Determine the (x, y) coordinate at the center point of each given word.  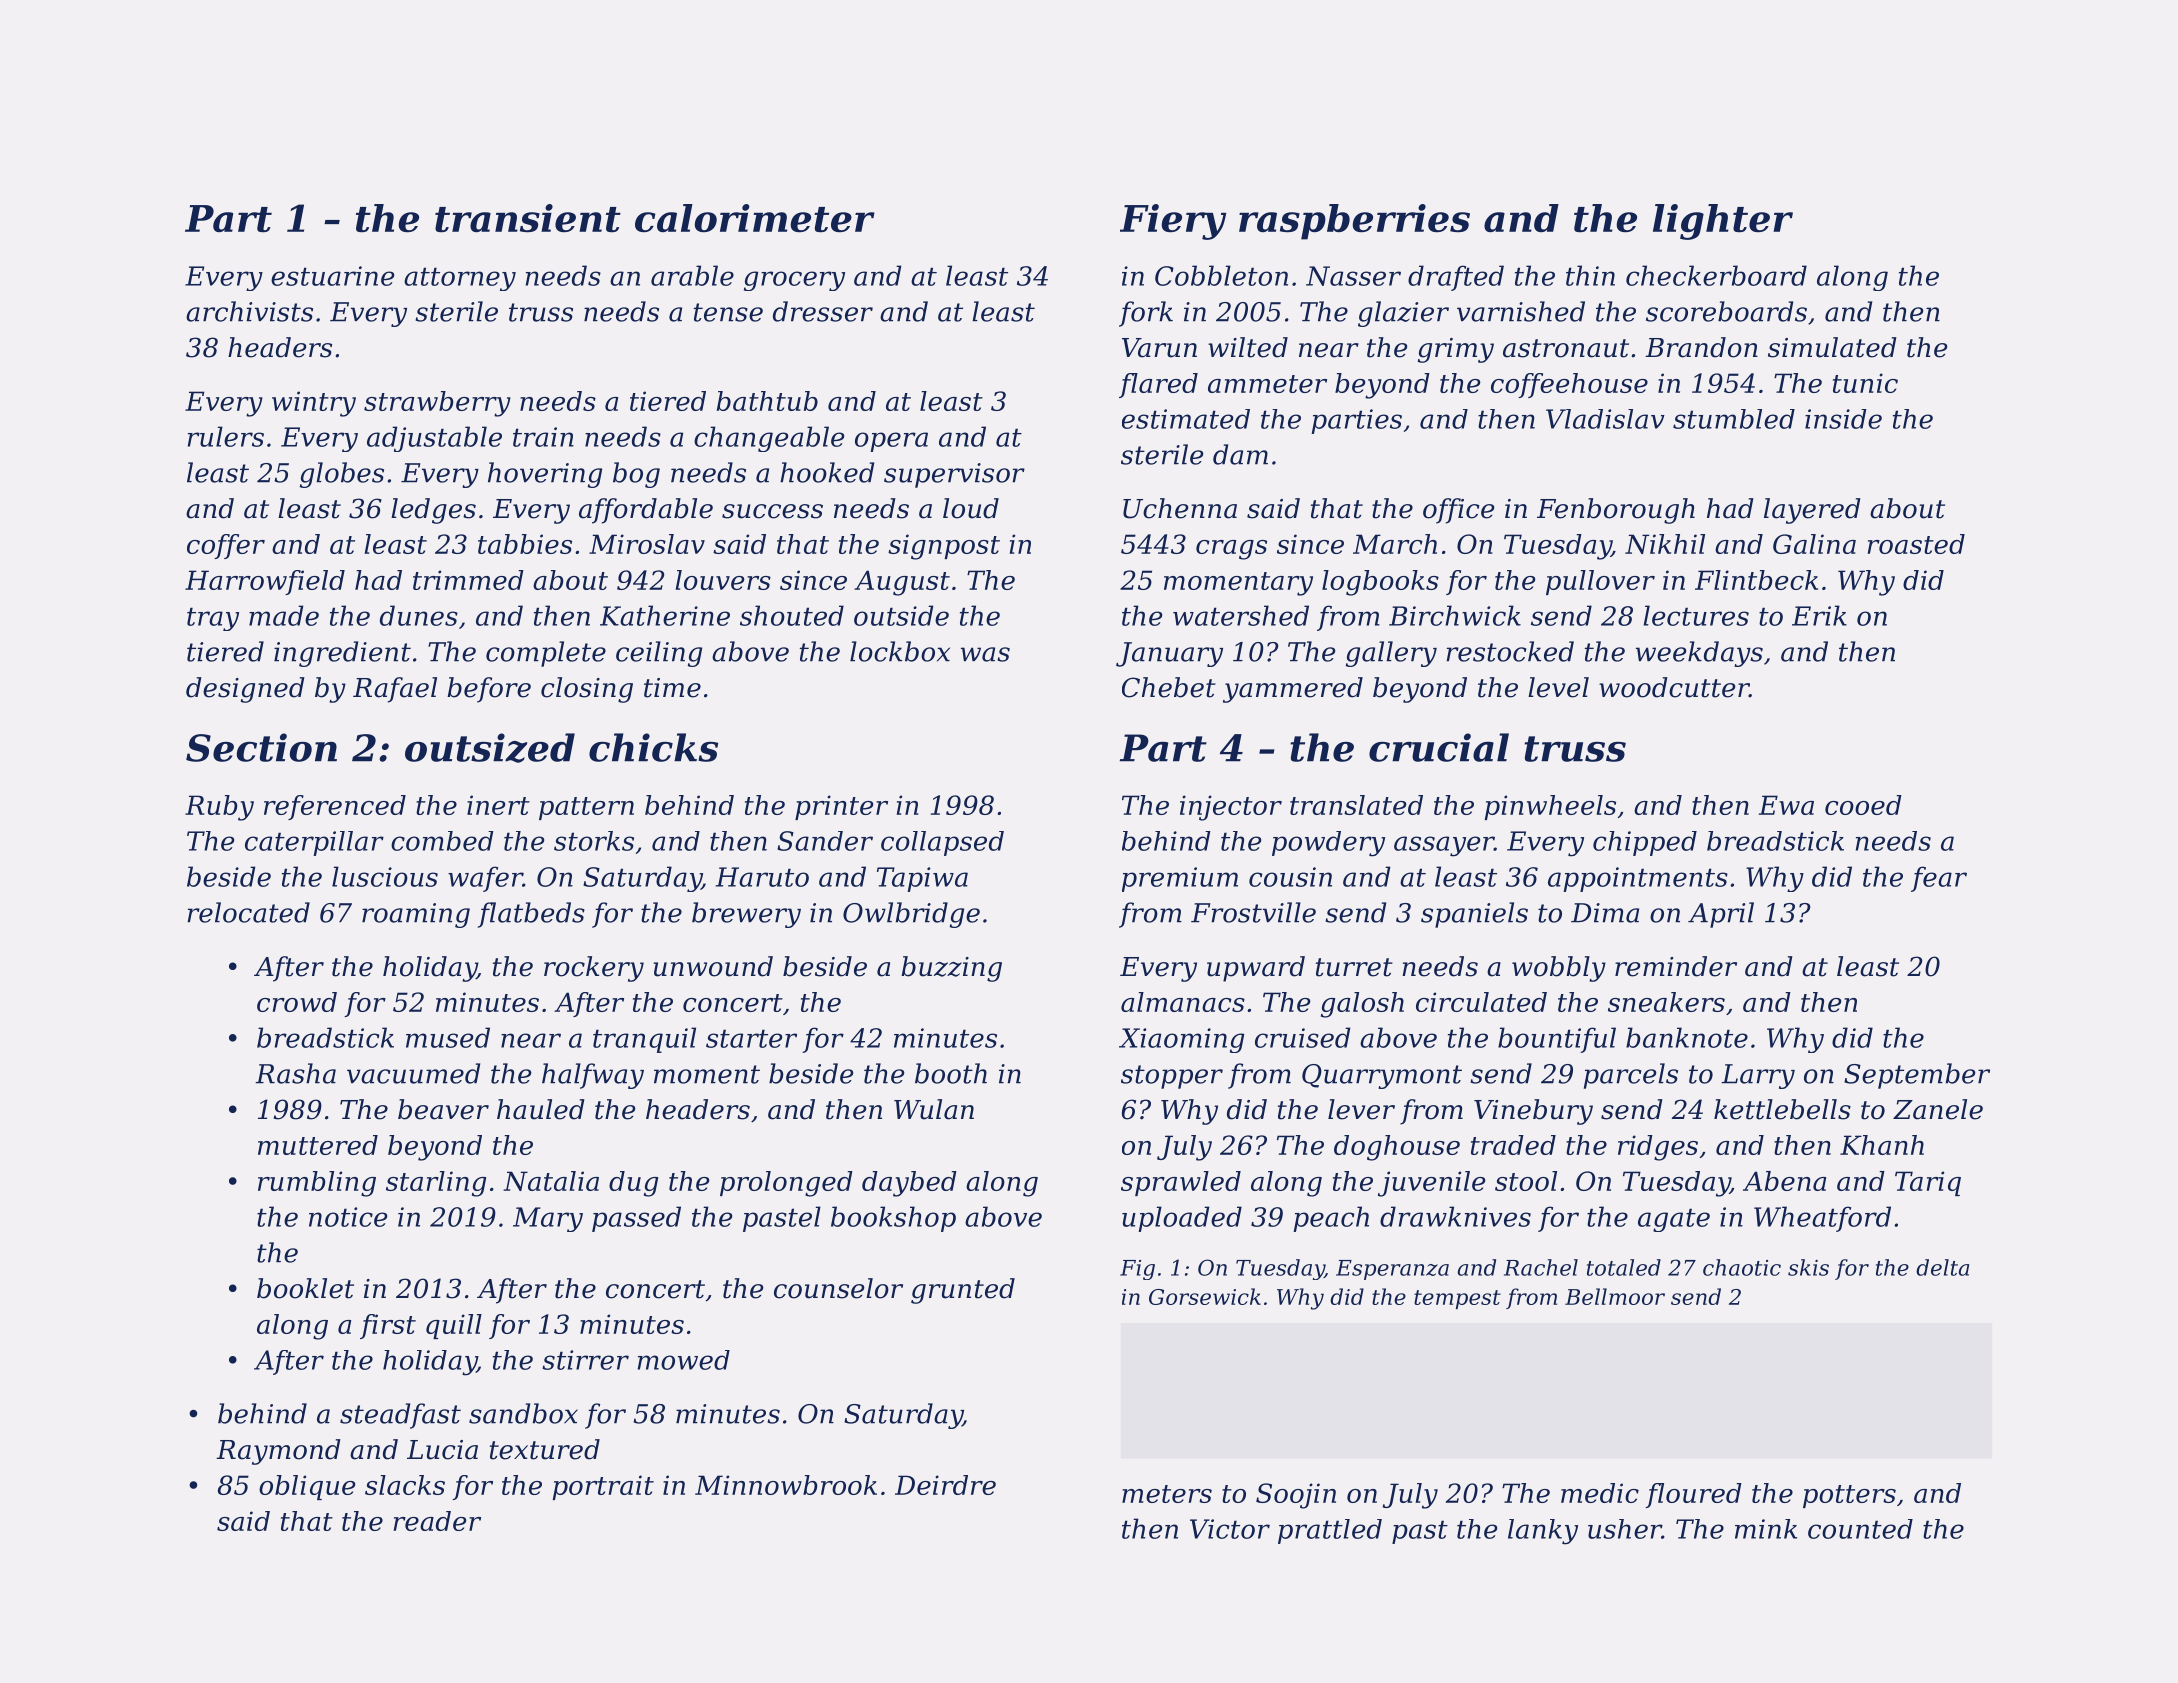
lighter (1723, 222)
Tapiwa (922, 879)
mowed (684, 1360)
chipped (1645, 843)
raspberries (1354, 222)
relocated (248, 912)
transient (528, 218)
